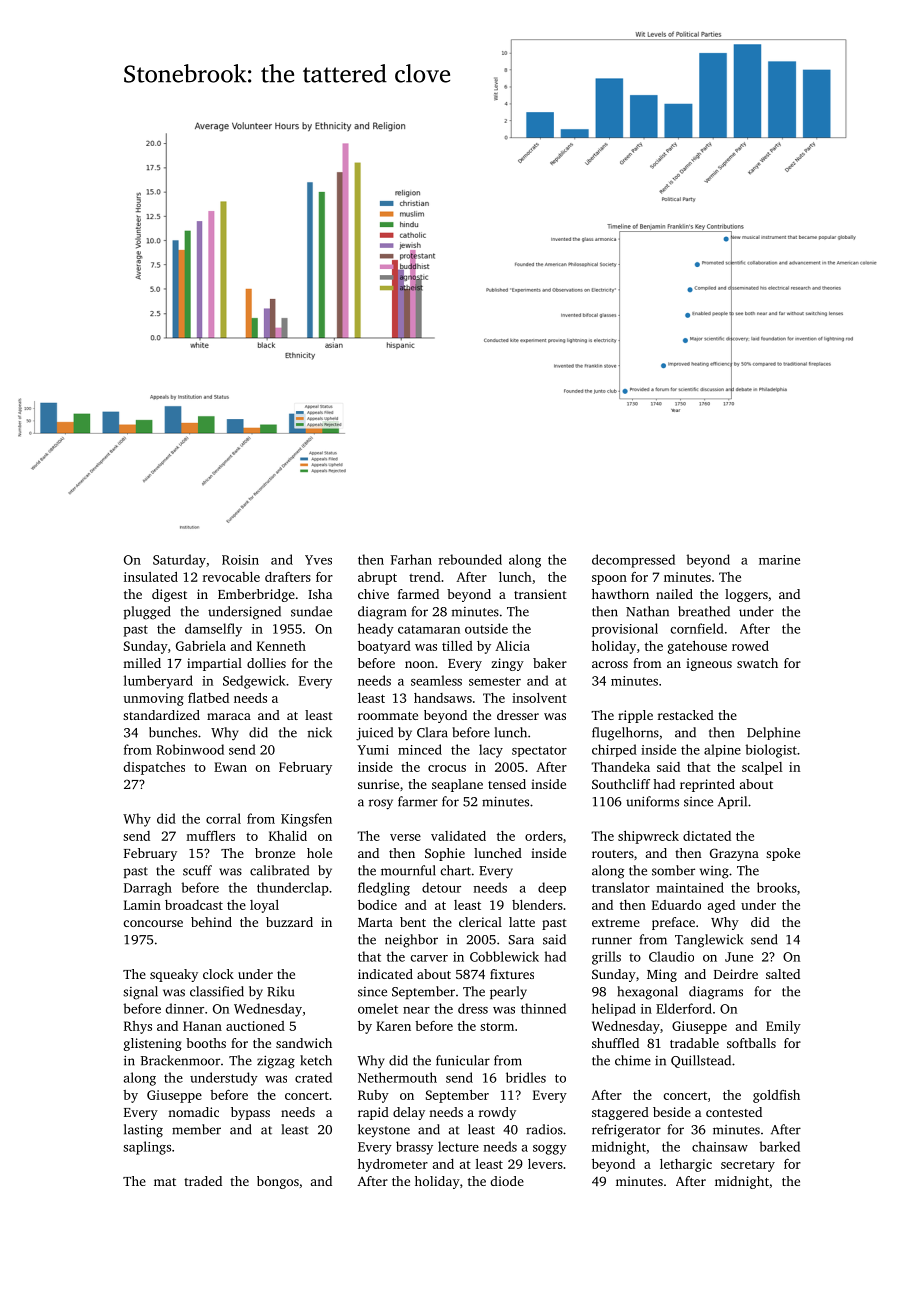  I want to click on marine, so click(779, 560).
